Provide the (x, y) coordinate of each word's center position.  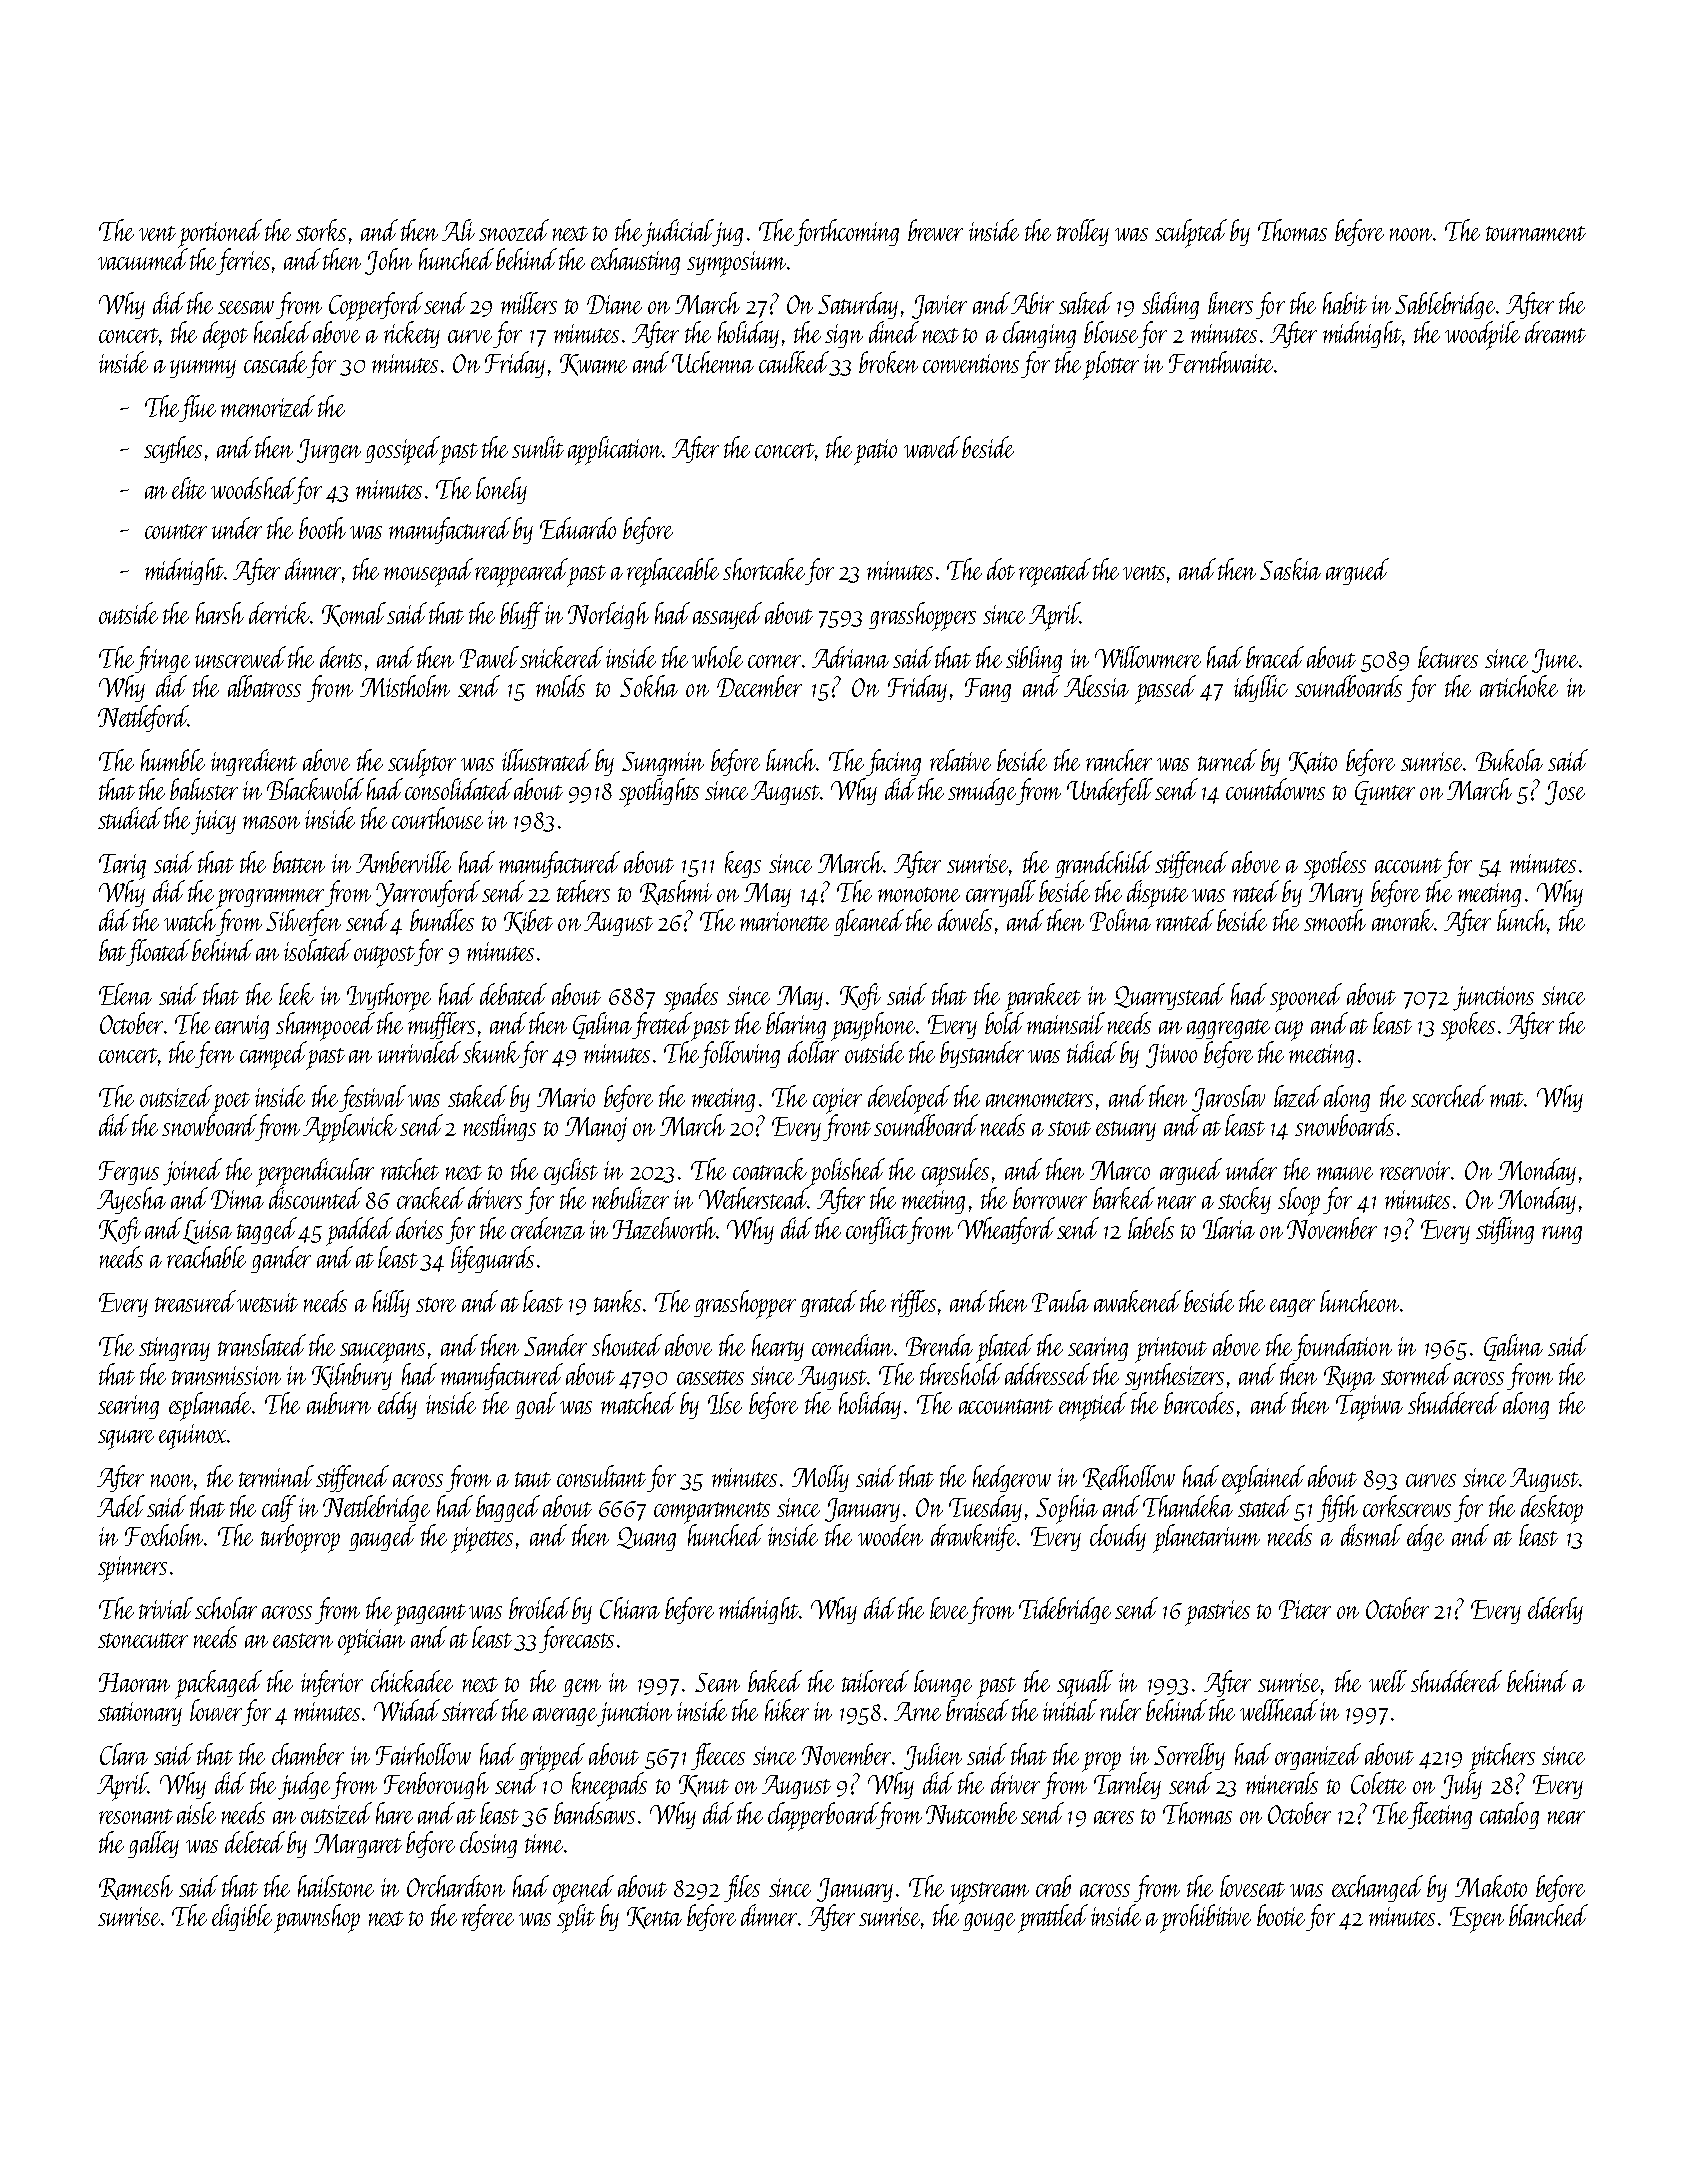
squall (1085, 1684)
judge (304, 1786)
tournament (1536, 233)
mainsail (1066, 1023)
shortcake (764, 569)
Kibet (528, 921)
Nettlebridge (376, 1508)
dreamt (1555, 332)
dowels (965, 920)
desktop (1552, 1509)
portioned (220, 233)
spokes (1468, 1026)
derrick (279, 613)
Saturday (858, 305)
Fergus (129, 1173)
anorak (1403, 920)
